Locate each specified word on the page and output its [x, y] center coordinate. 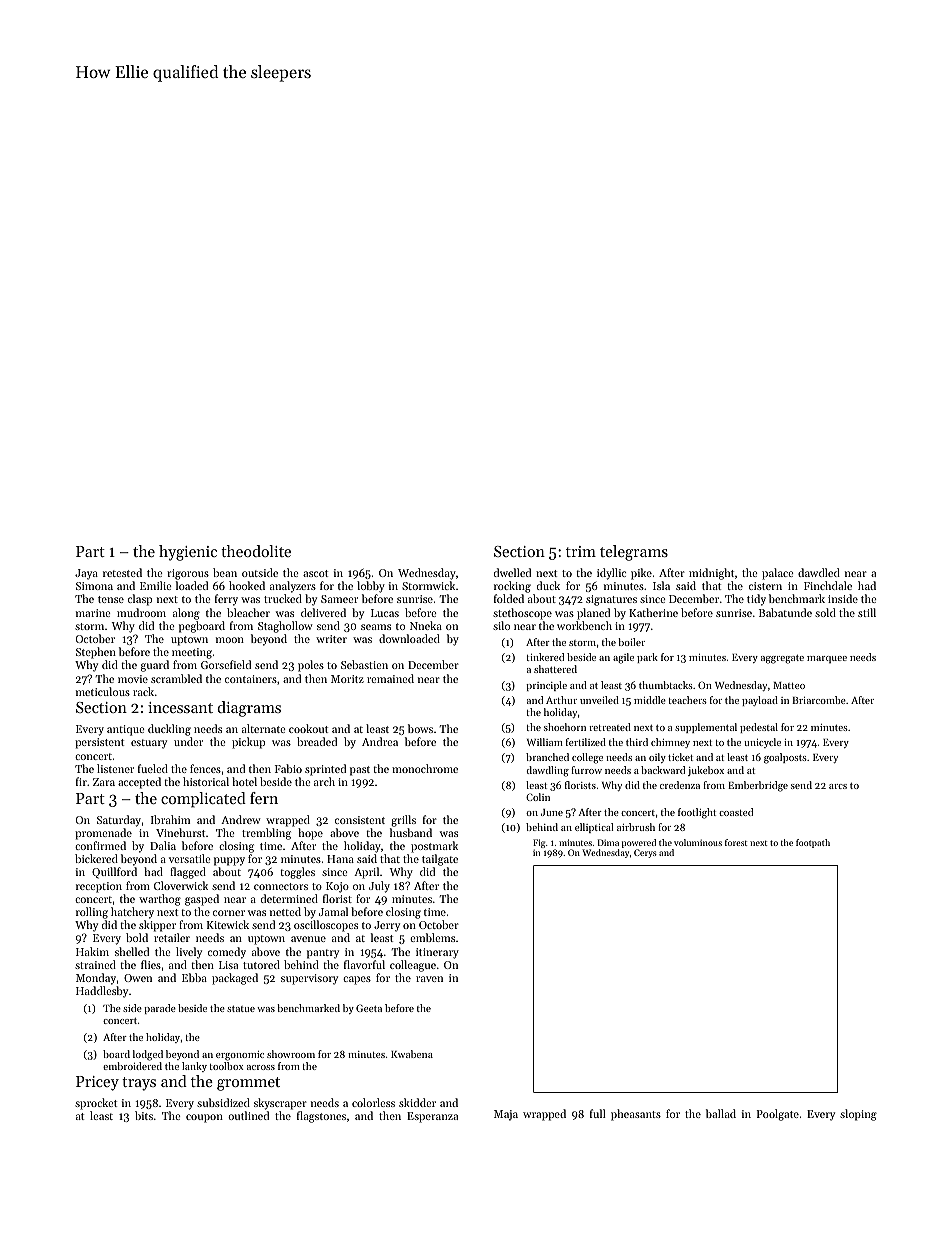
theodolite [256, 551]
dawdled [819, 572]
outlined [248, 1115]
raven [429, 979]
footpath [813, 843]
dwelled [512, 572]
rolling [92, 913]
